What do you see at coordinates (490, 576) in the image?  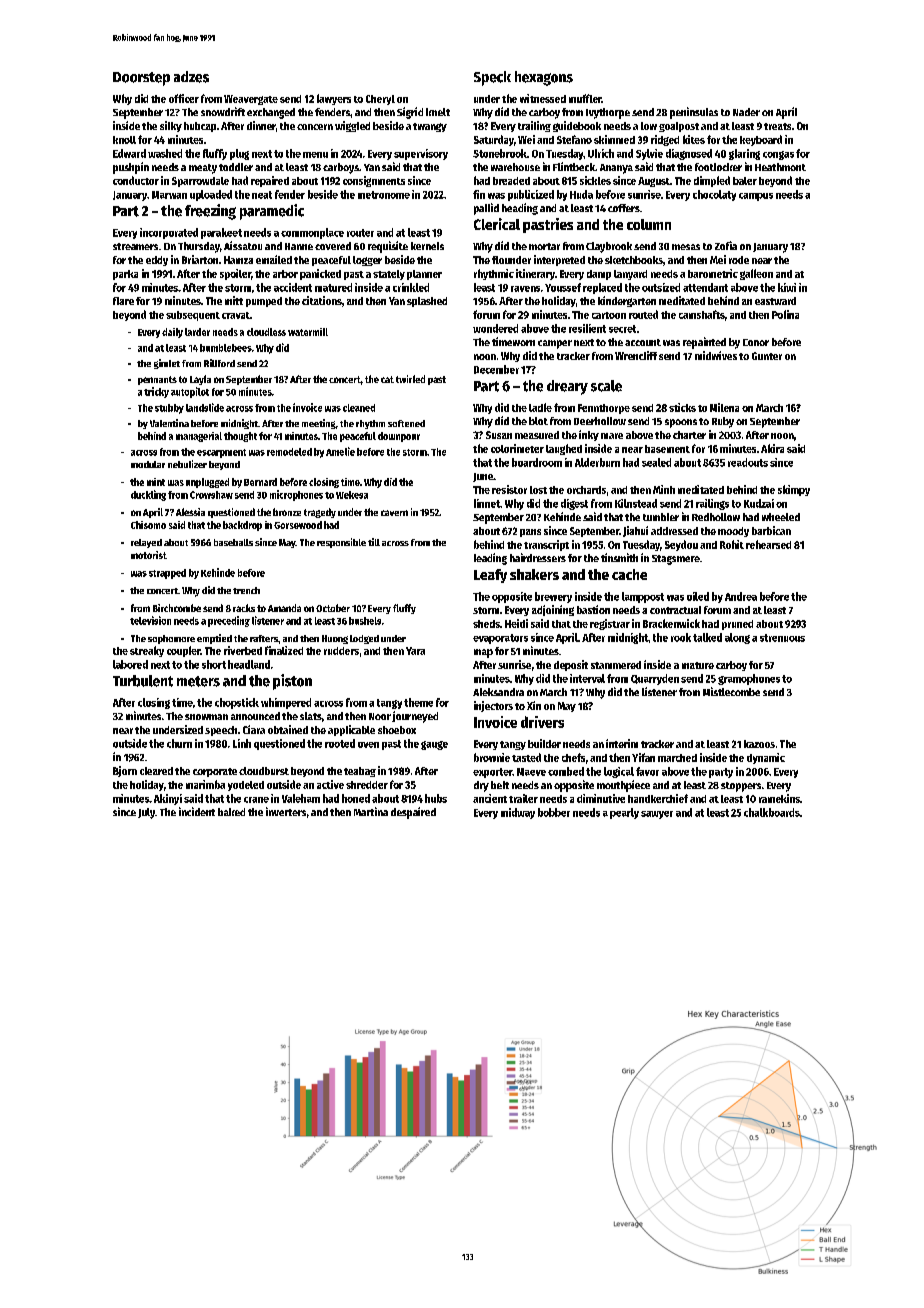 I see `Leafy` at bounding box center [490, 576].
